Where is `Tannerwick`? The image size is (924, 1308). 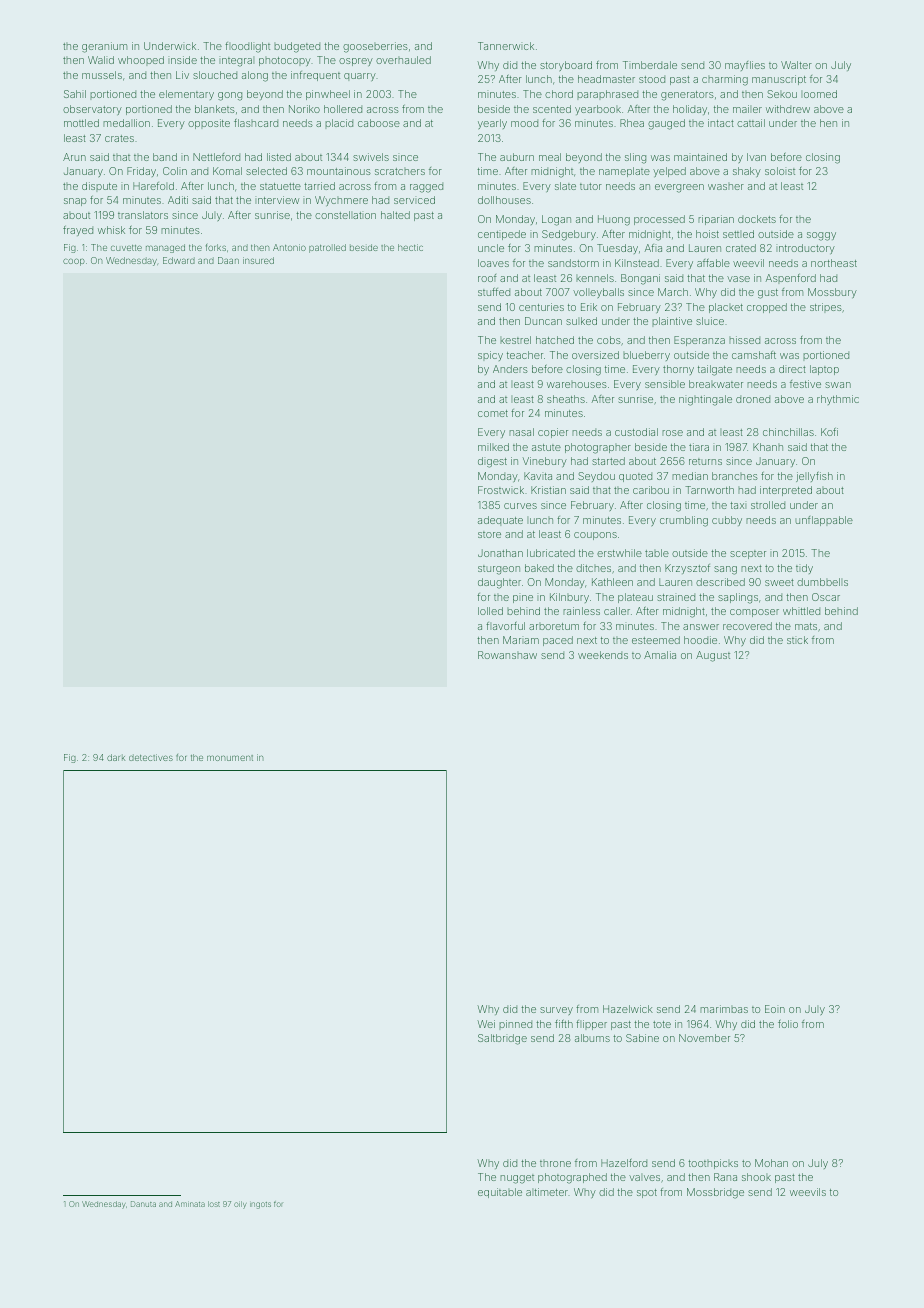
Tannerwick is located at coordinates (506, 46).
